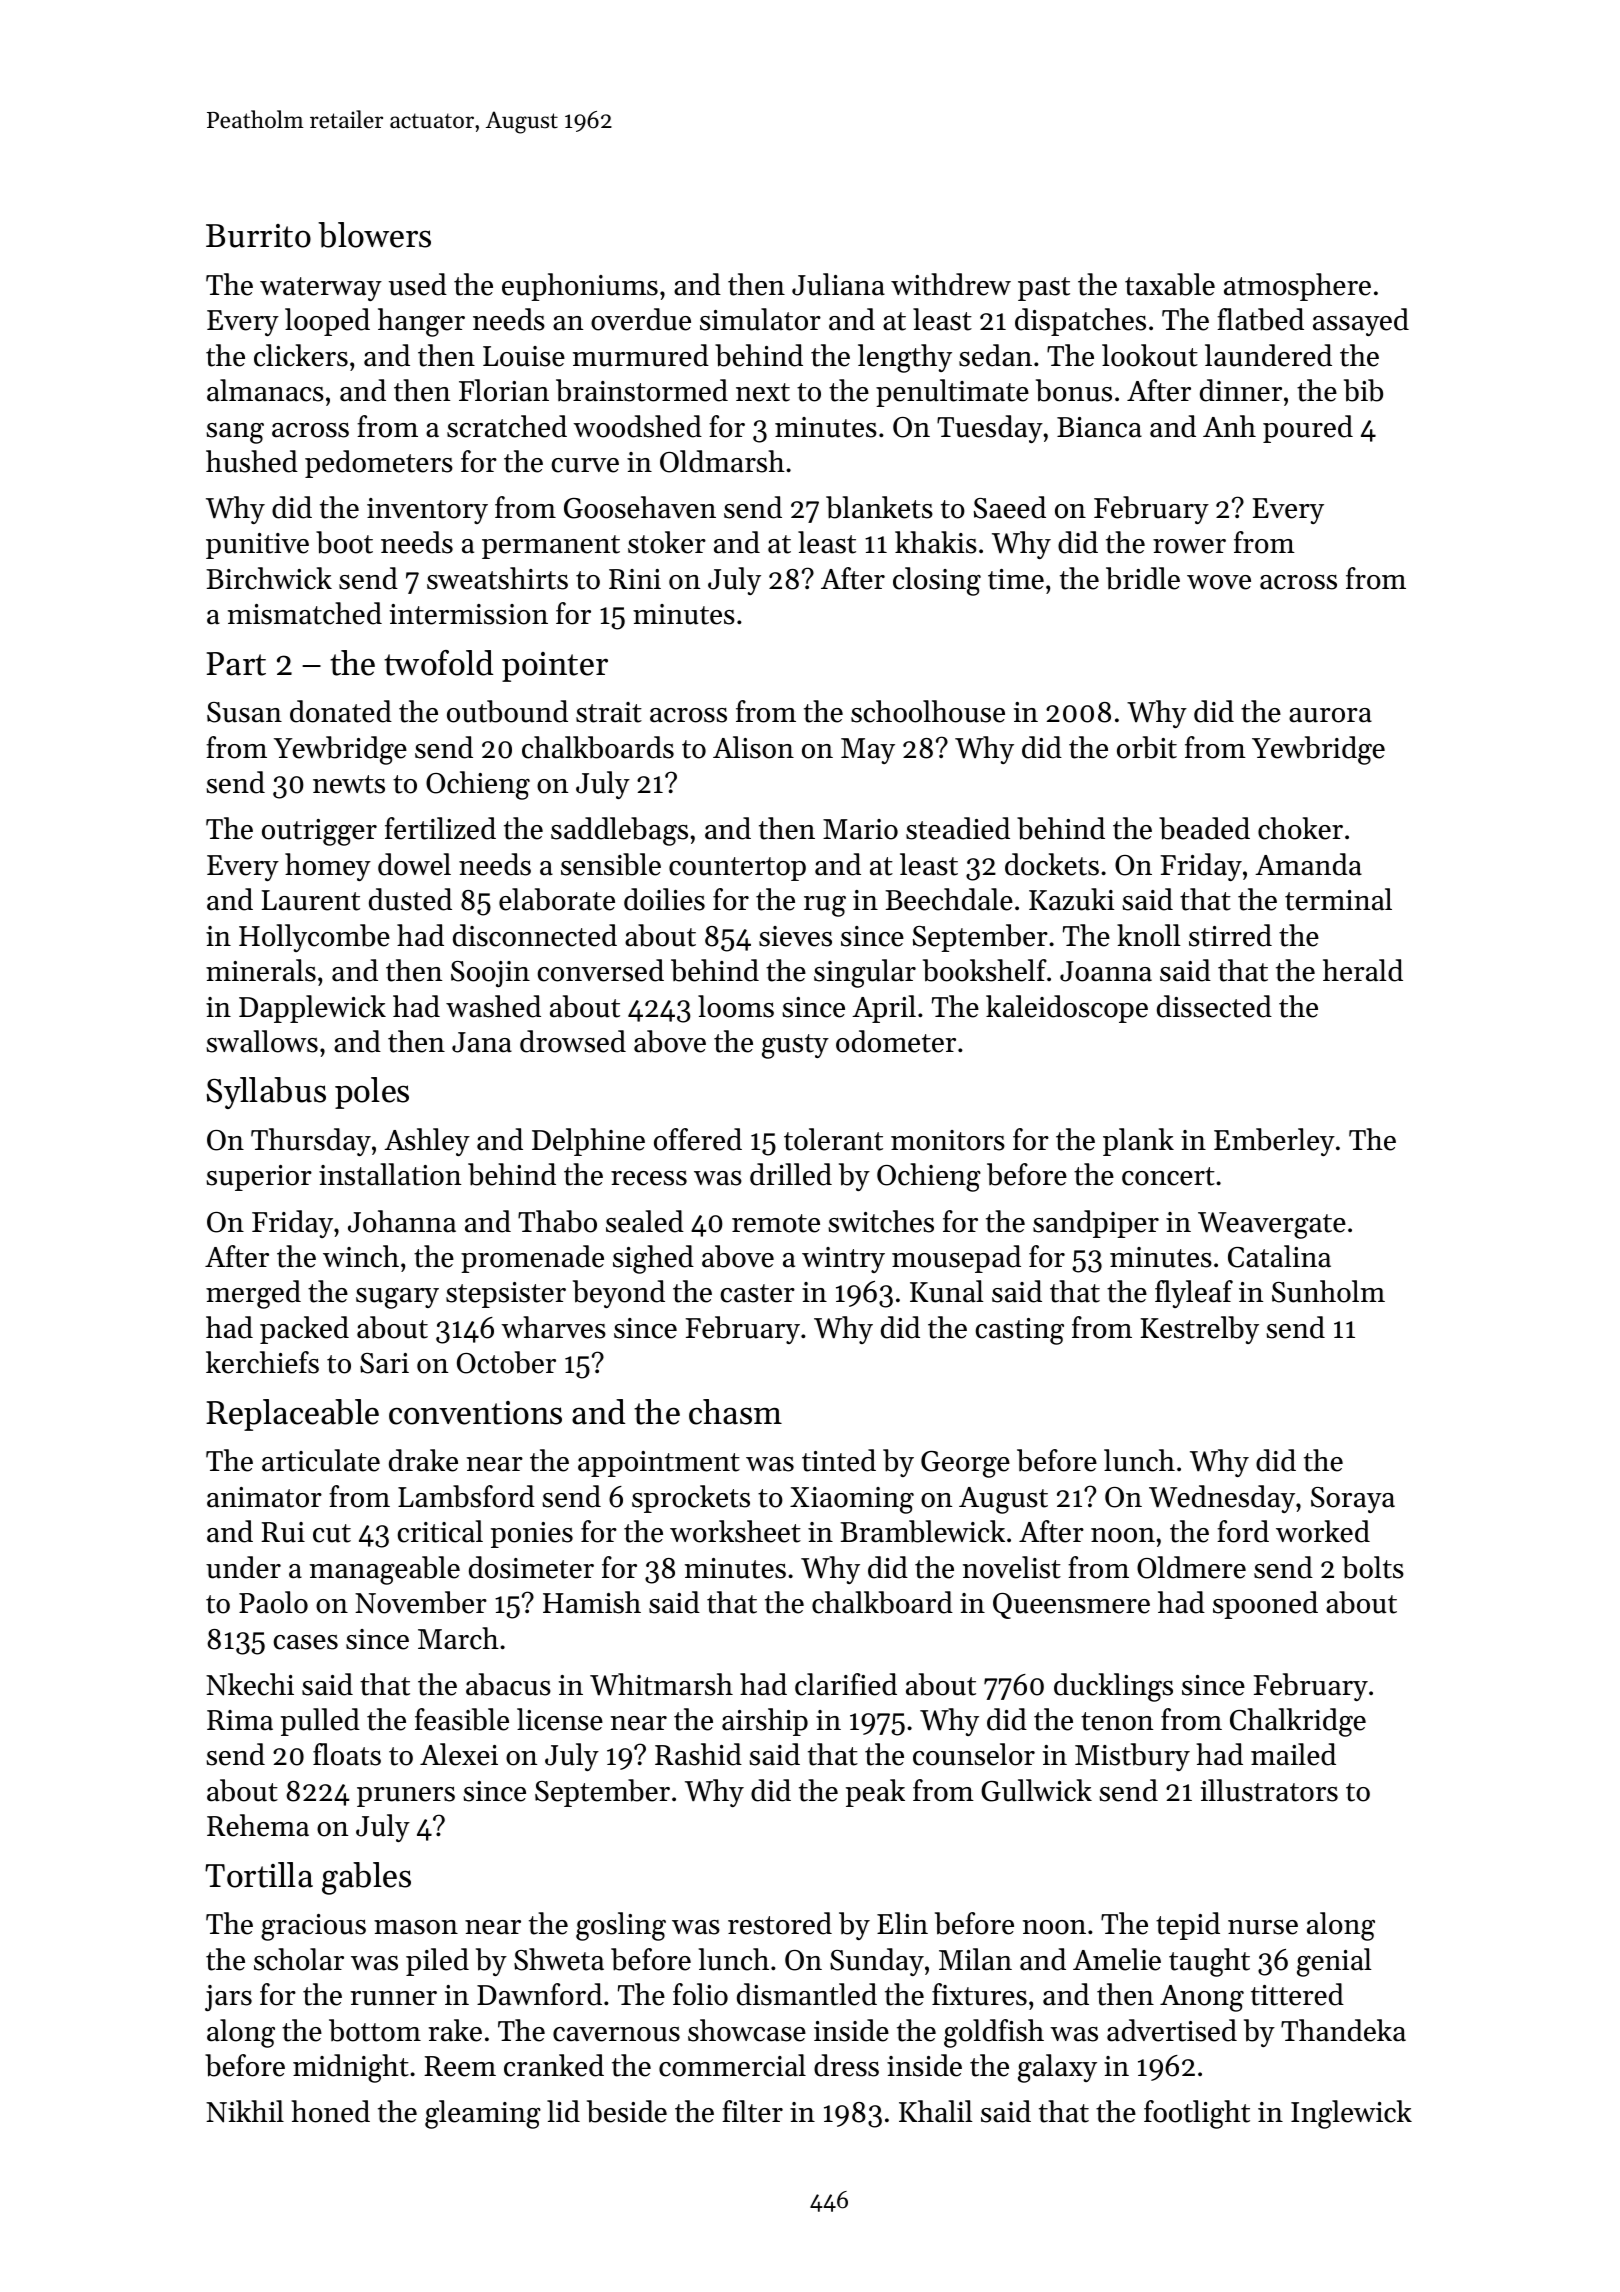 The height and width of the screenshot is (2292, 1620). Describe the element at coordinates (580, 287) in the screenshot. I see `euphoniums` at that location.
